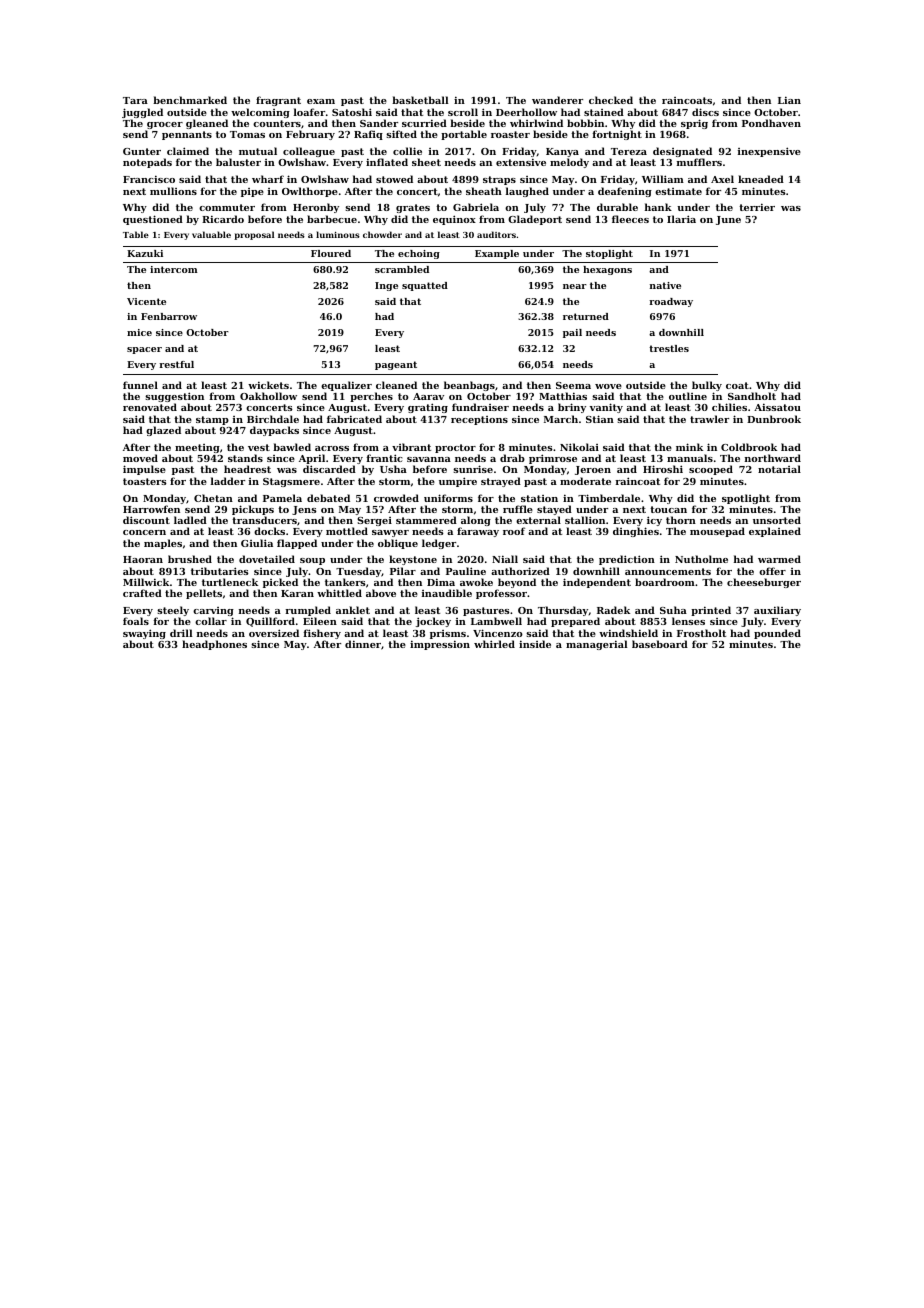 The height and width of the screenshot is (1308, 924). I want to click on native, so click(665, 285).
